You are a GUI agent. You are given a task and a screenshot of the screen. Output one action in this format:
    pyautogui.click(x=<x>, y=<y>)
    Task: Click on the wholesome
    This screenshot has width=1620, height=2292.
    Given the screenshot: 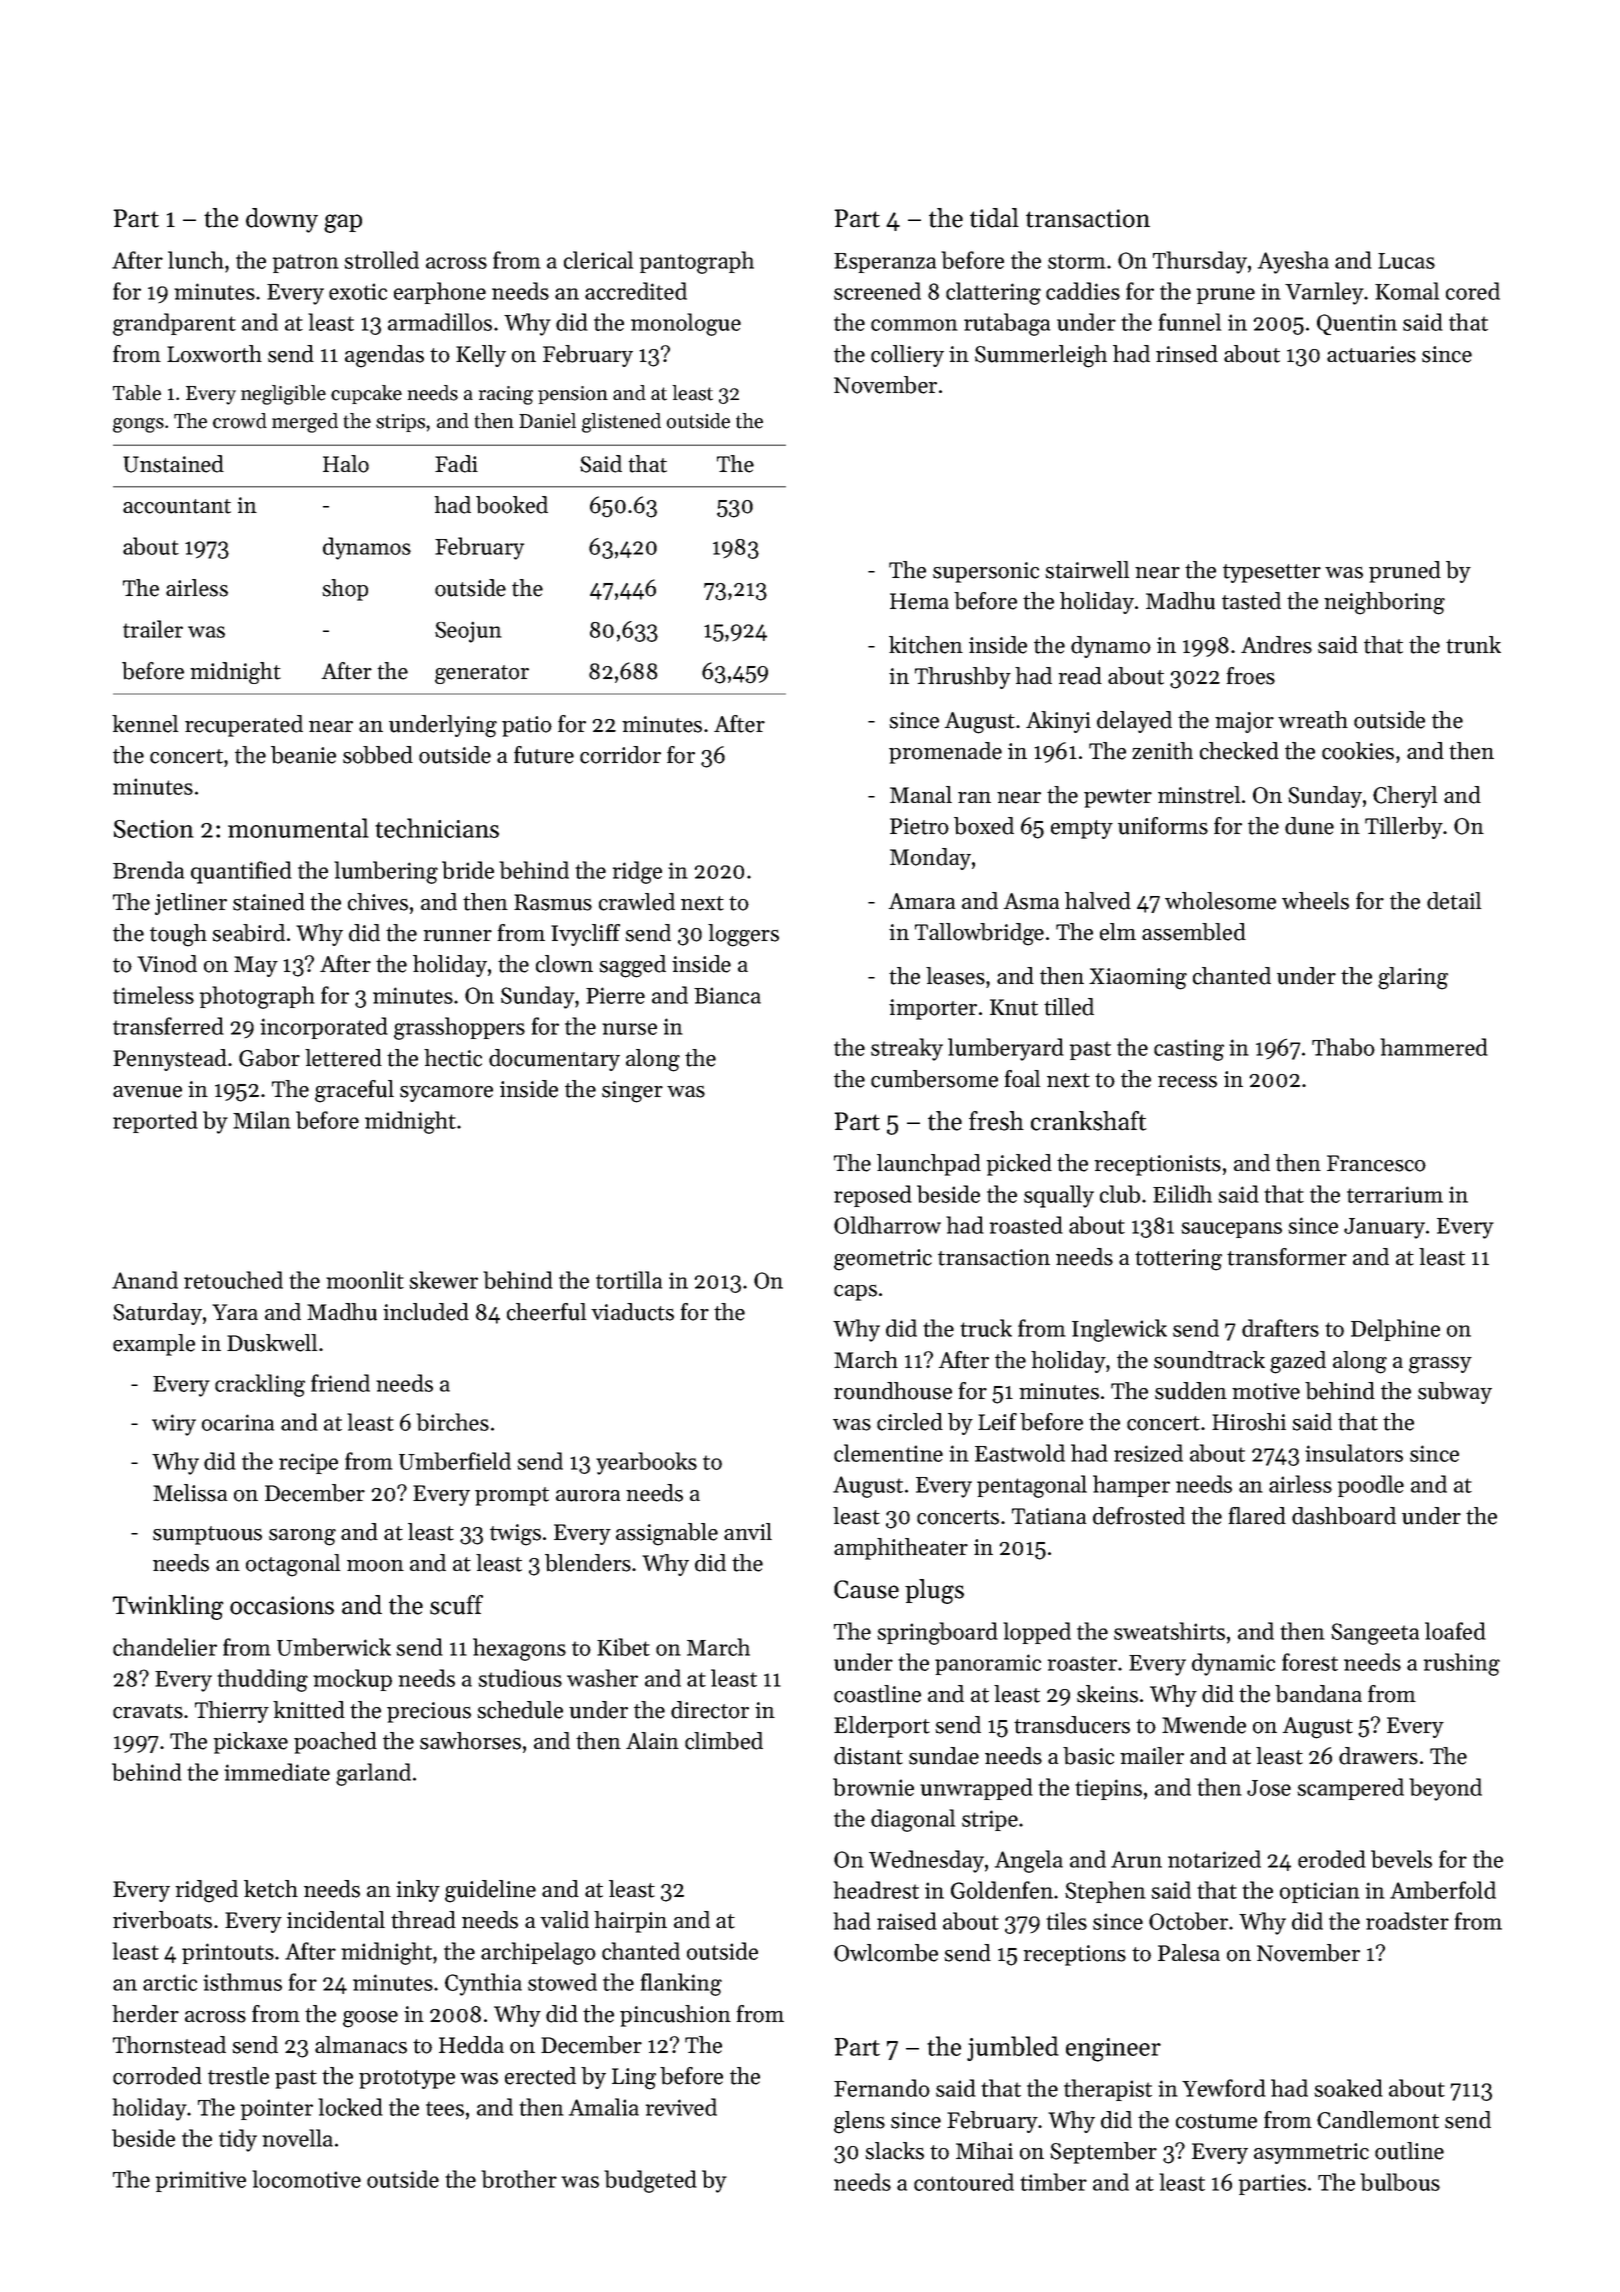 What is the action you would take?
    pyautogui.click(x=1220, y=901)
